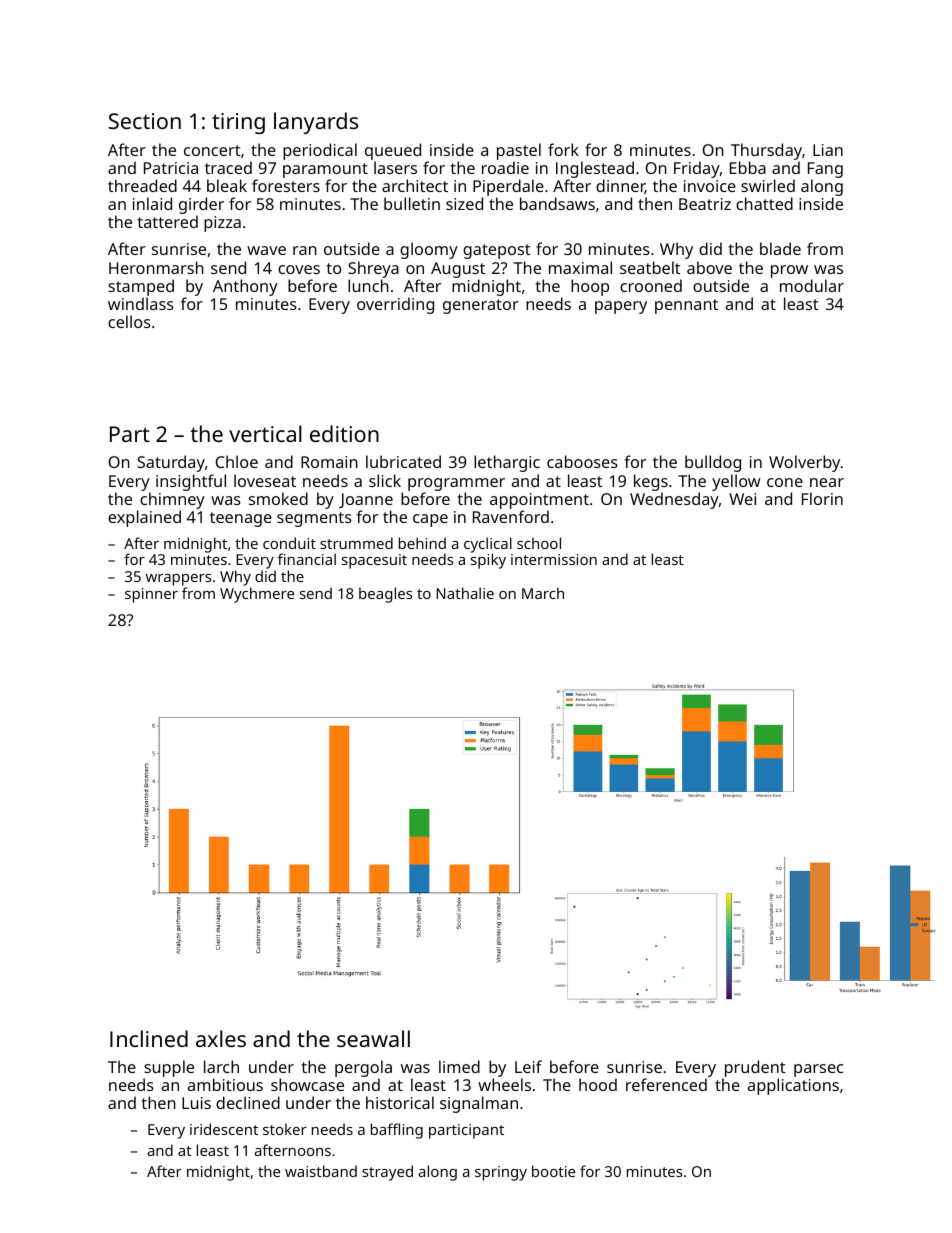 The width and height of the document is (952, 1233). Describe the element at coordinates (145, 121) in the document. I see `Section` at that location.
